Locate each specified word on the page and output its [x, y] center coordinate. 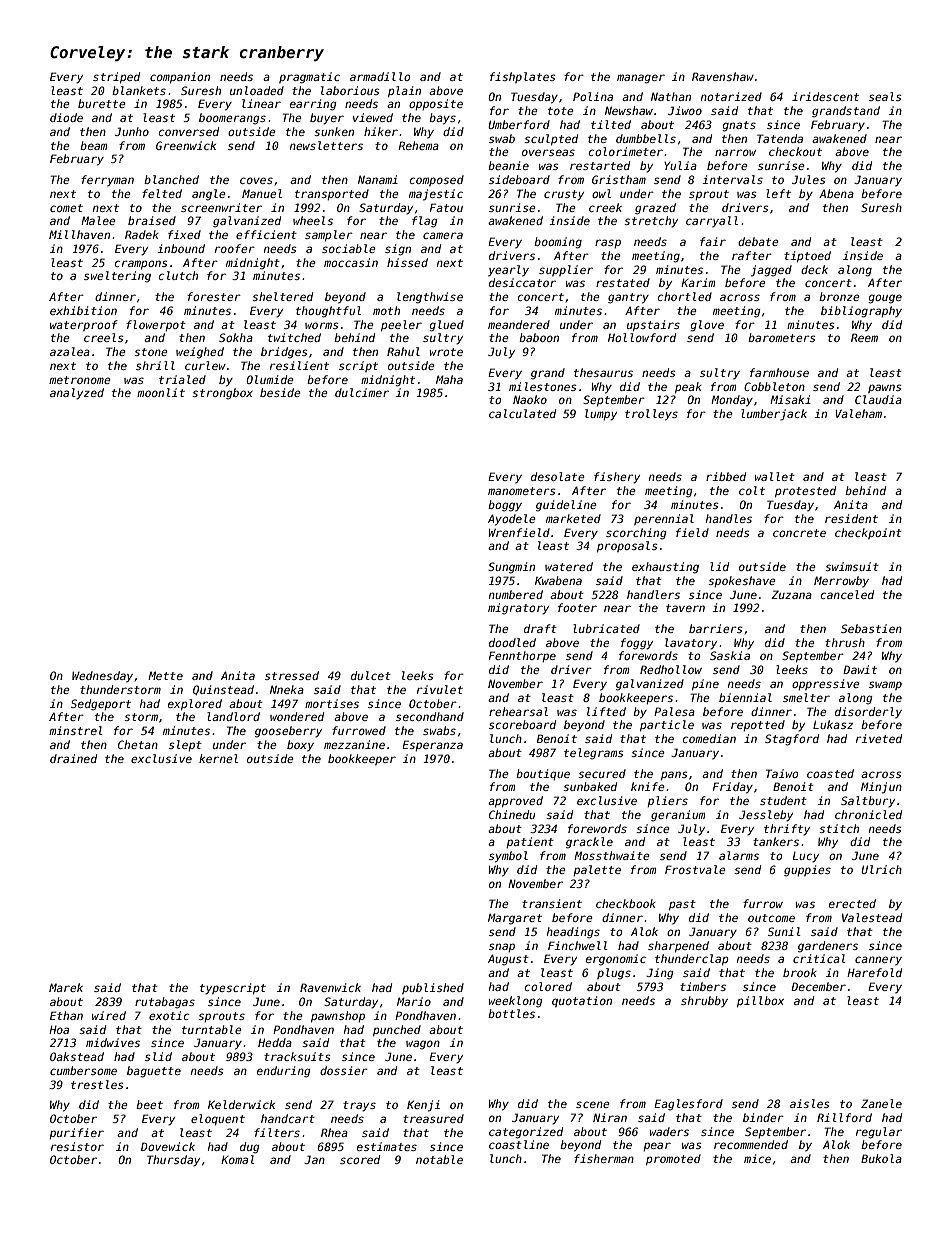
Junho [132, 131]
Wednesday [102, 677]
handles [729, 518]
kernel [218, 758]
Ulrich [881, 869]
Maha [449, 379]
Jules [809, 179]
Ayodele [512, 520]
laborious [350, 90]
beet [149, 1104]
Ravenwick [330, 987]
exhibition [83, 310]
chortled [685, 296]
